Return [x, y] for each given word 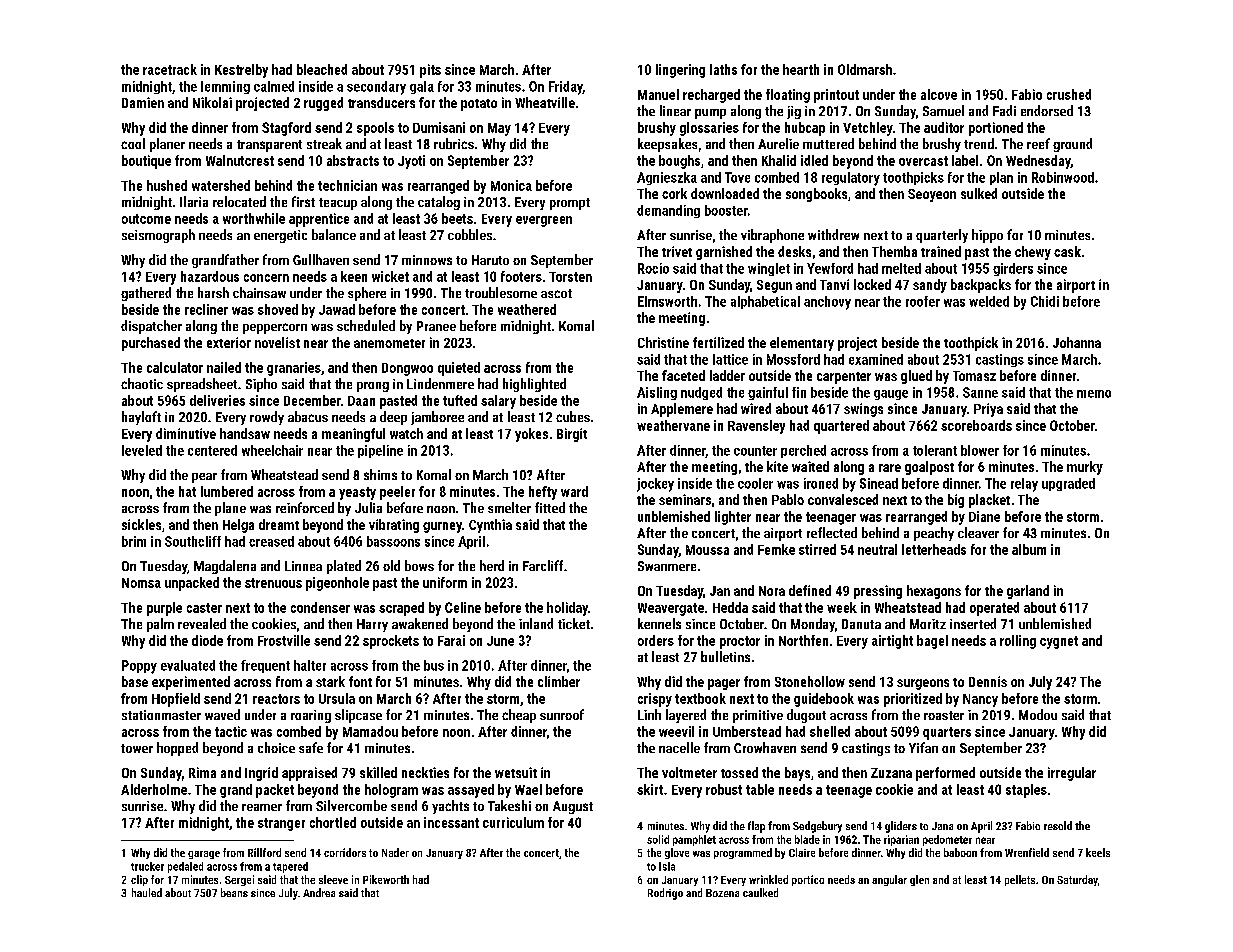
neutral [877, 549]
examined [876, 359]
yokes [531, 435]
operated [994, 609]
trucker [147, 866]
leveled [142, 450]
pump [710, 114]
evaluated [188, 665]
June [500, 641]
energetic [280, 236]
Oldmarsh [865, 69]
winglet [769, 269]
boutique [146, 162]
